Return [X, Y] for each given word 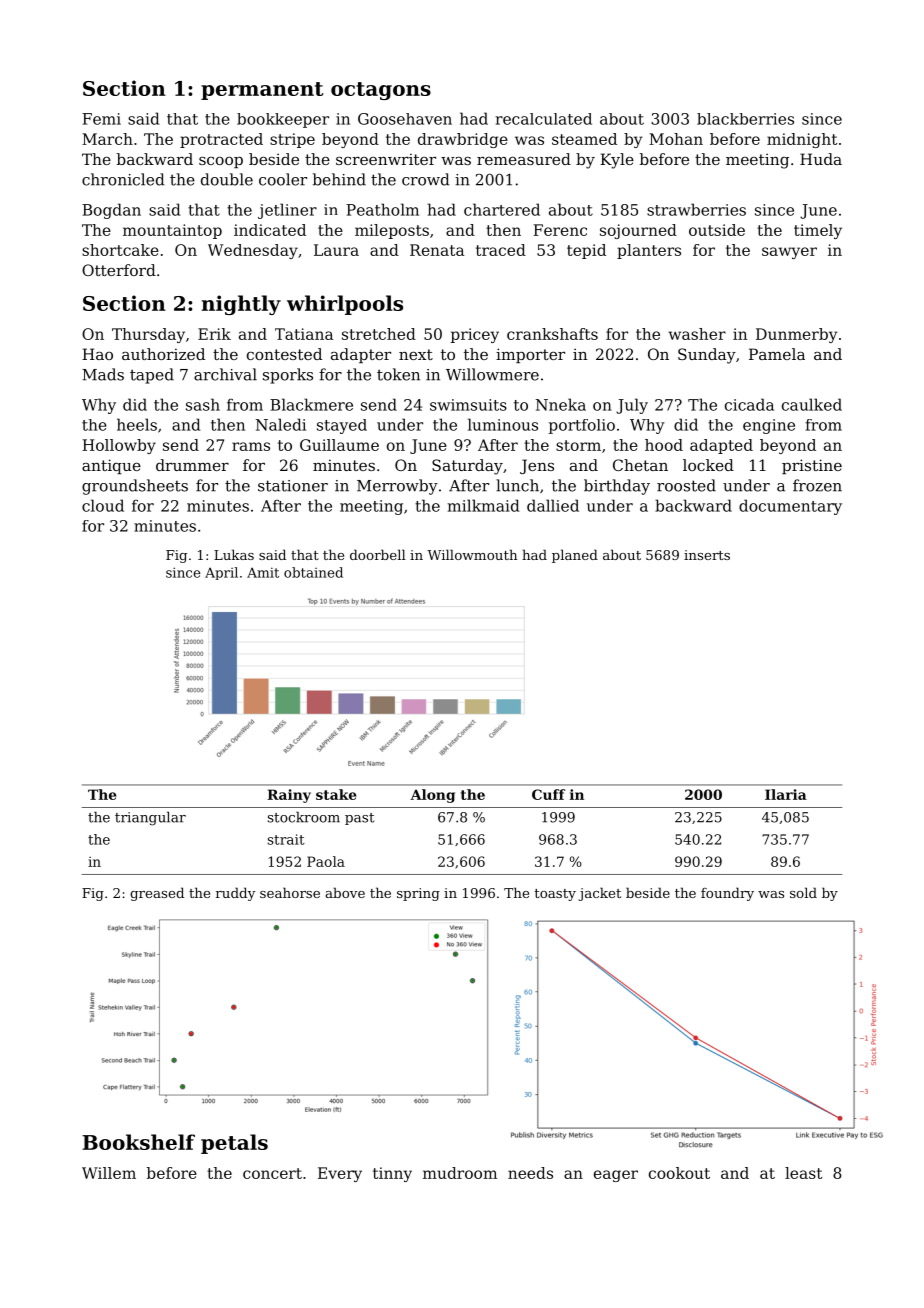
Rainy [289, 796]
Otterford [119, 270]
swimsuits [468, 405]
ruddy [235, 894]
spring [418, 894]
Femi [101, 119]
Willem [109, 1173]
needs [530, 1173]
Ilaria [786, 794]
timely [818, 231]
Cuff [548, 794]
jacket [599, 894]
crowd [426, 179]
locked [708, 465]
